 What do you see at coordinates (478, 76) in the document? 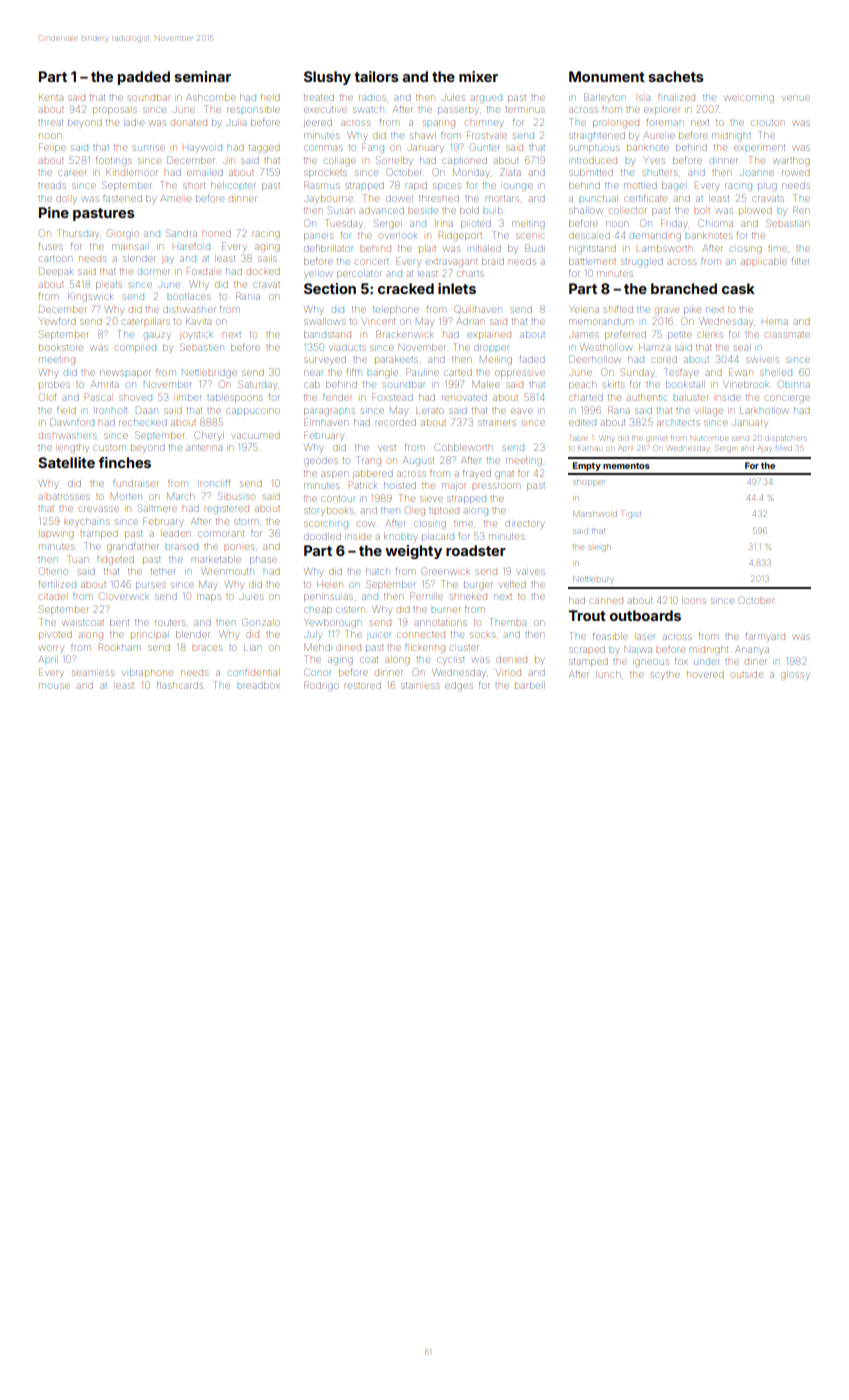
I see `mixer` at bounding box center [478, 76].
